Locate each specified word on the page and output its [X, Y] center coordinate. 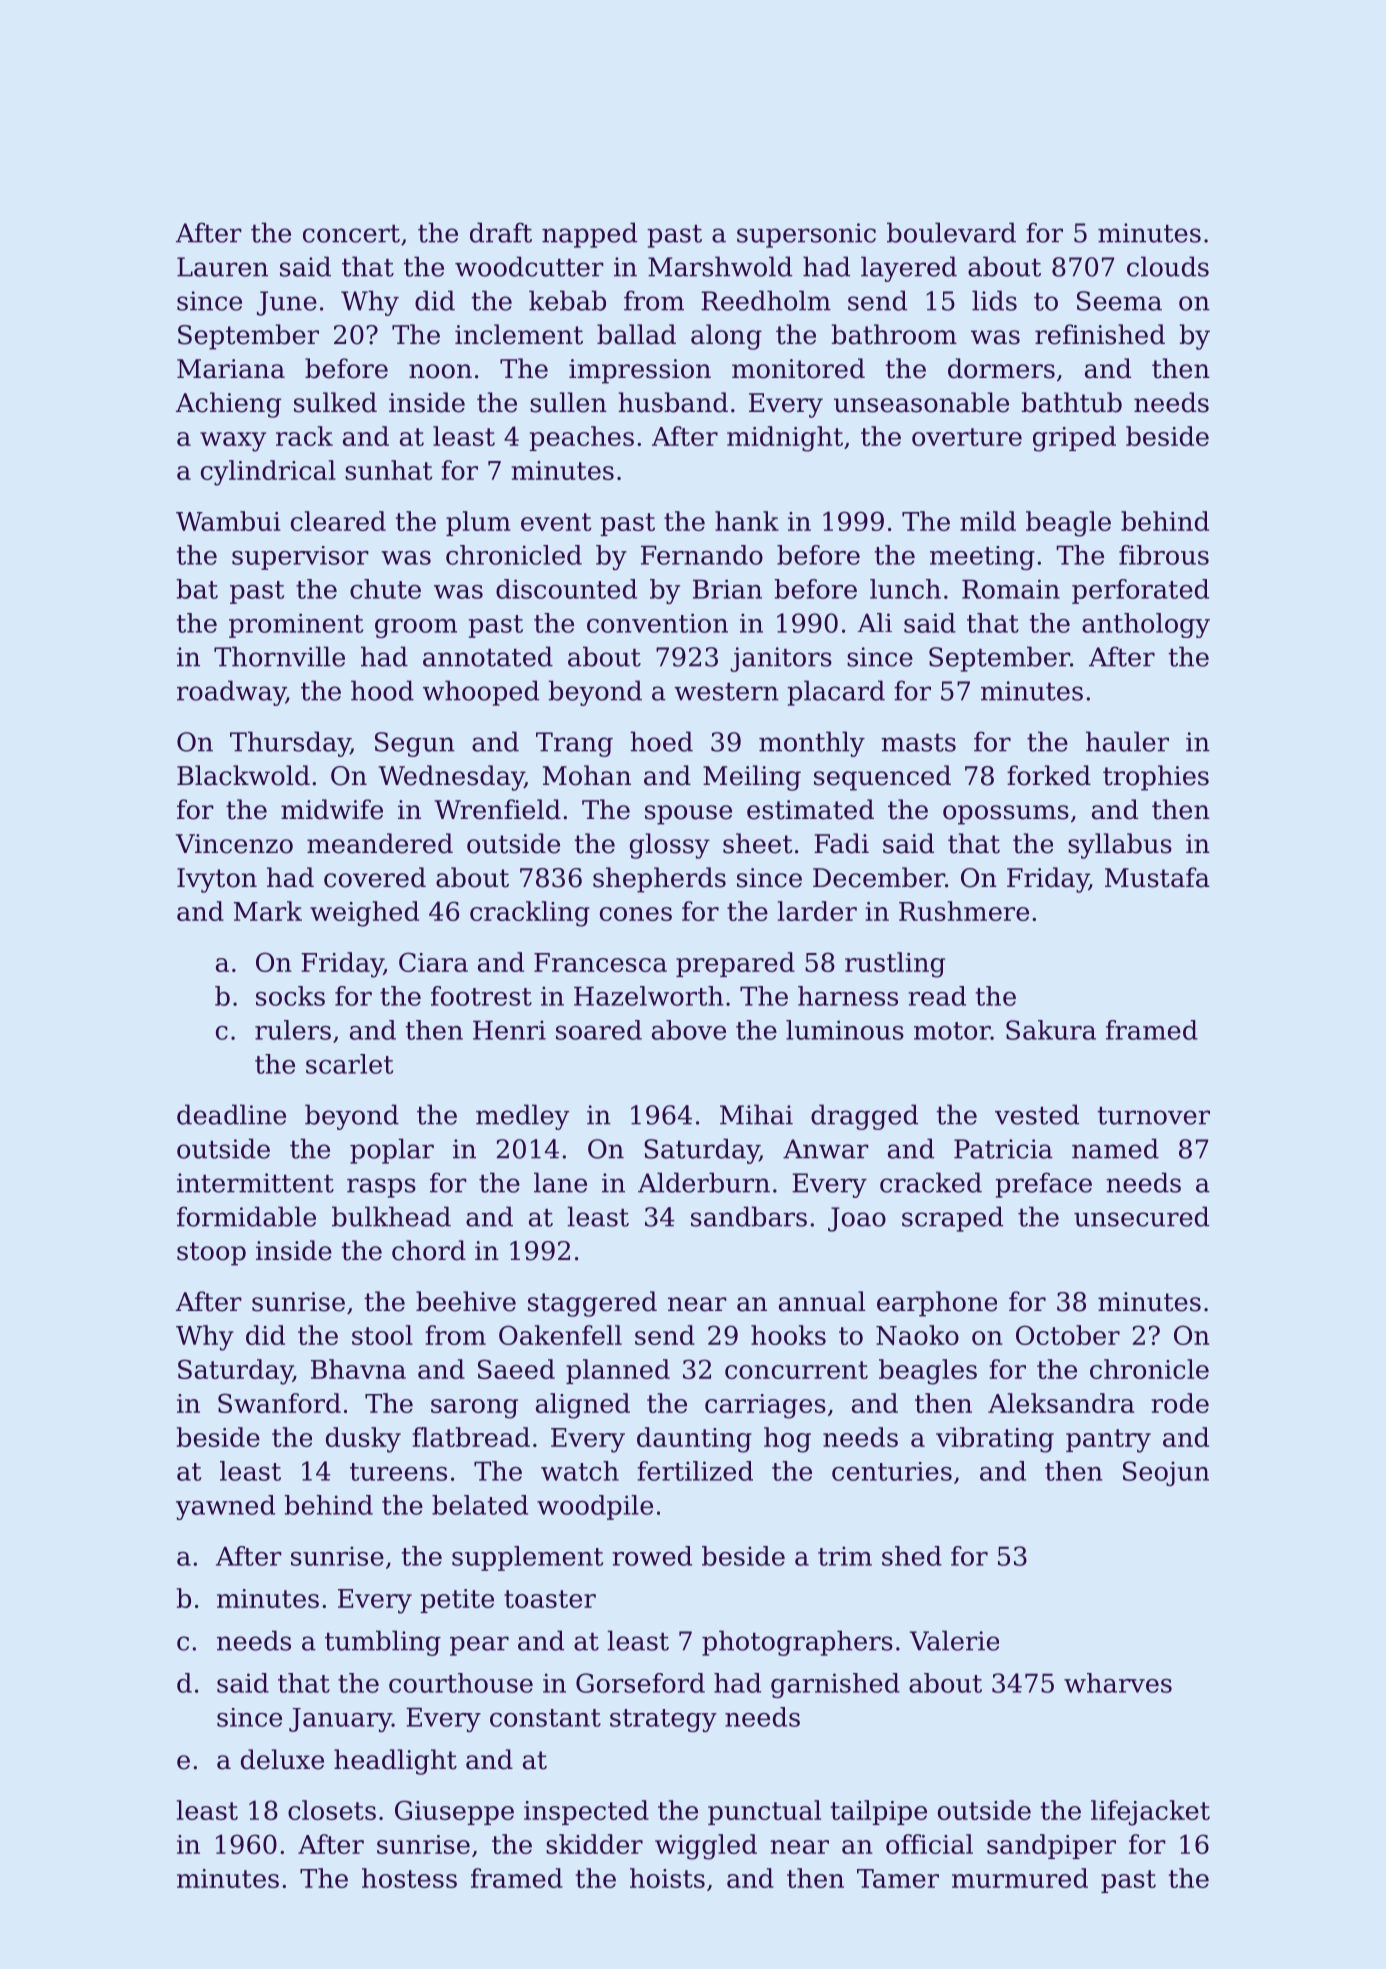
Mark [268, 911]
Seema [1119, 301]
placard [836, 693]
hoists [667, 1878]
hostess [409, 1878]
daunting [694, 1440]
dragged [864, 1117]
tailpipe [879, 1812]
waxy [233, 442]
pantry [1108, 1441]
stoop [211, 1254]
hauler [1127, 741]
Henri [509, 1030]
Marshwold [720, 266]
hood [382, 690]
